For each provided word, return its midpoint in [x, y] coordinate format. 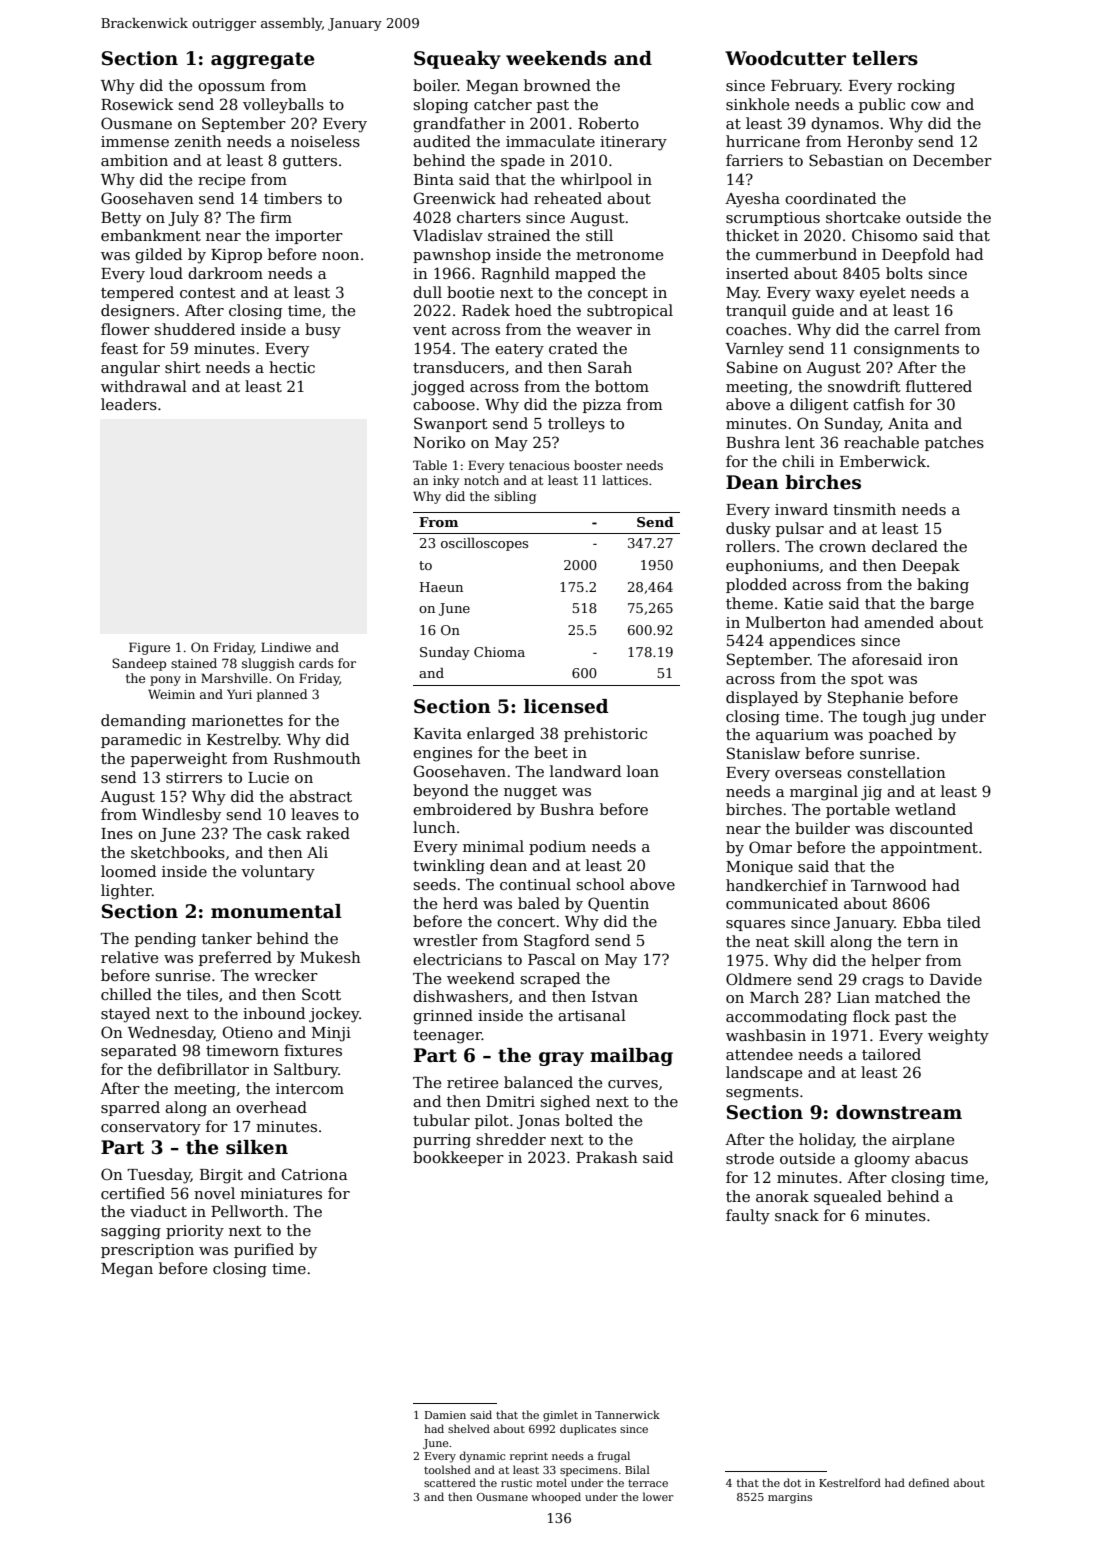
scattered [450, 1482]
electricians [457, 959]
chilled [126, 994]
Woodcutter [785, 58]
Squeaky [457, 60]
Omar [770, 847]
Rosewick [137, 104]
